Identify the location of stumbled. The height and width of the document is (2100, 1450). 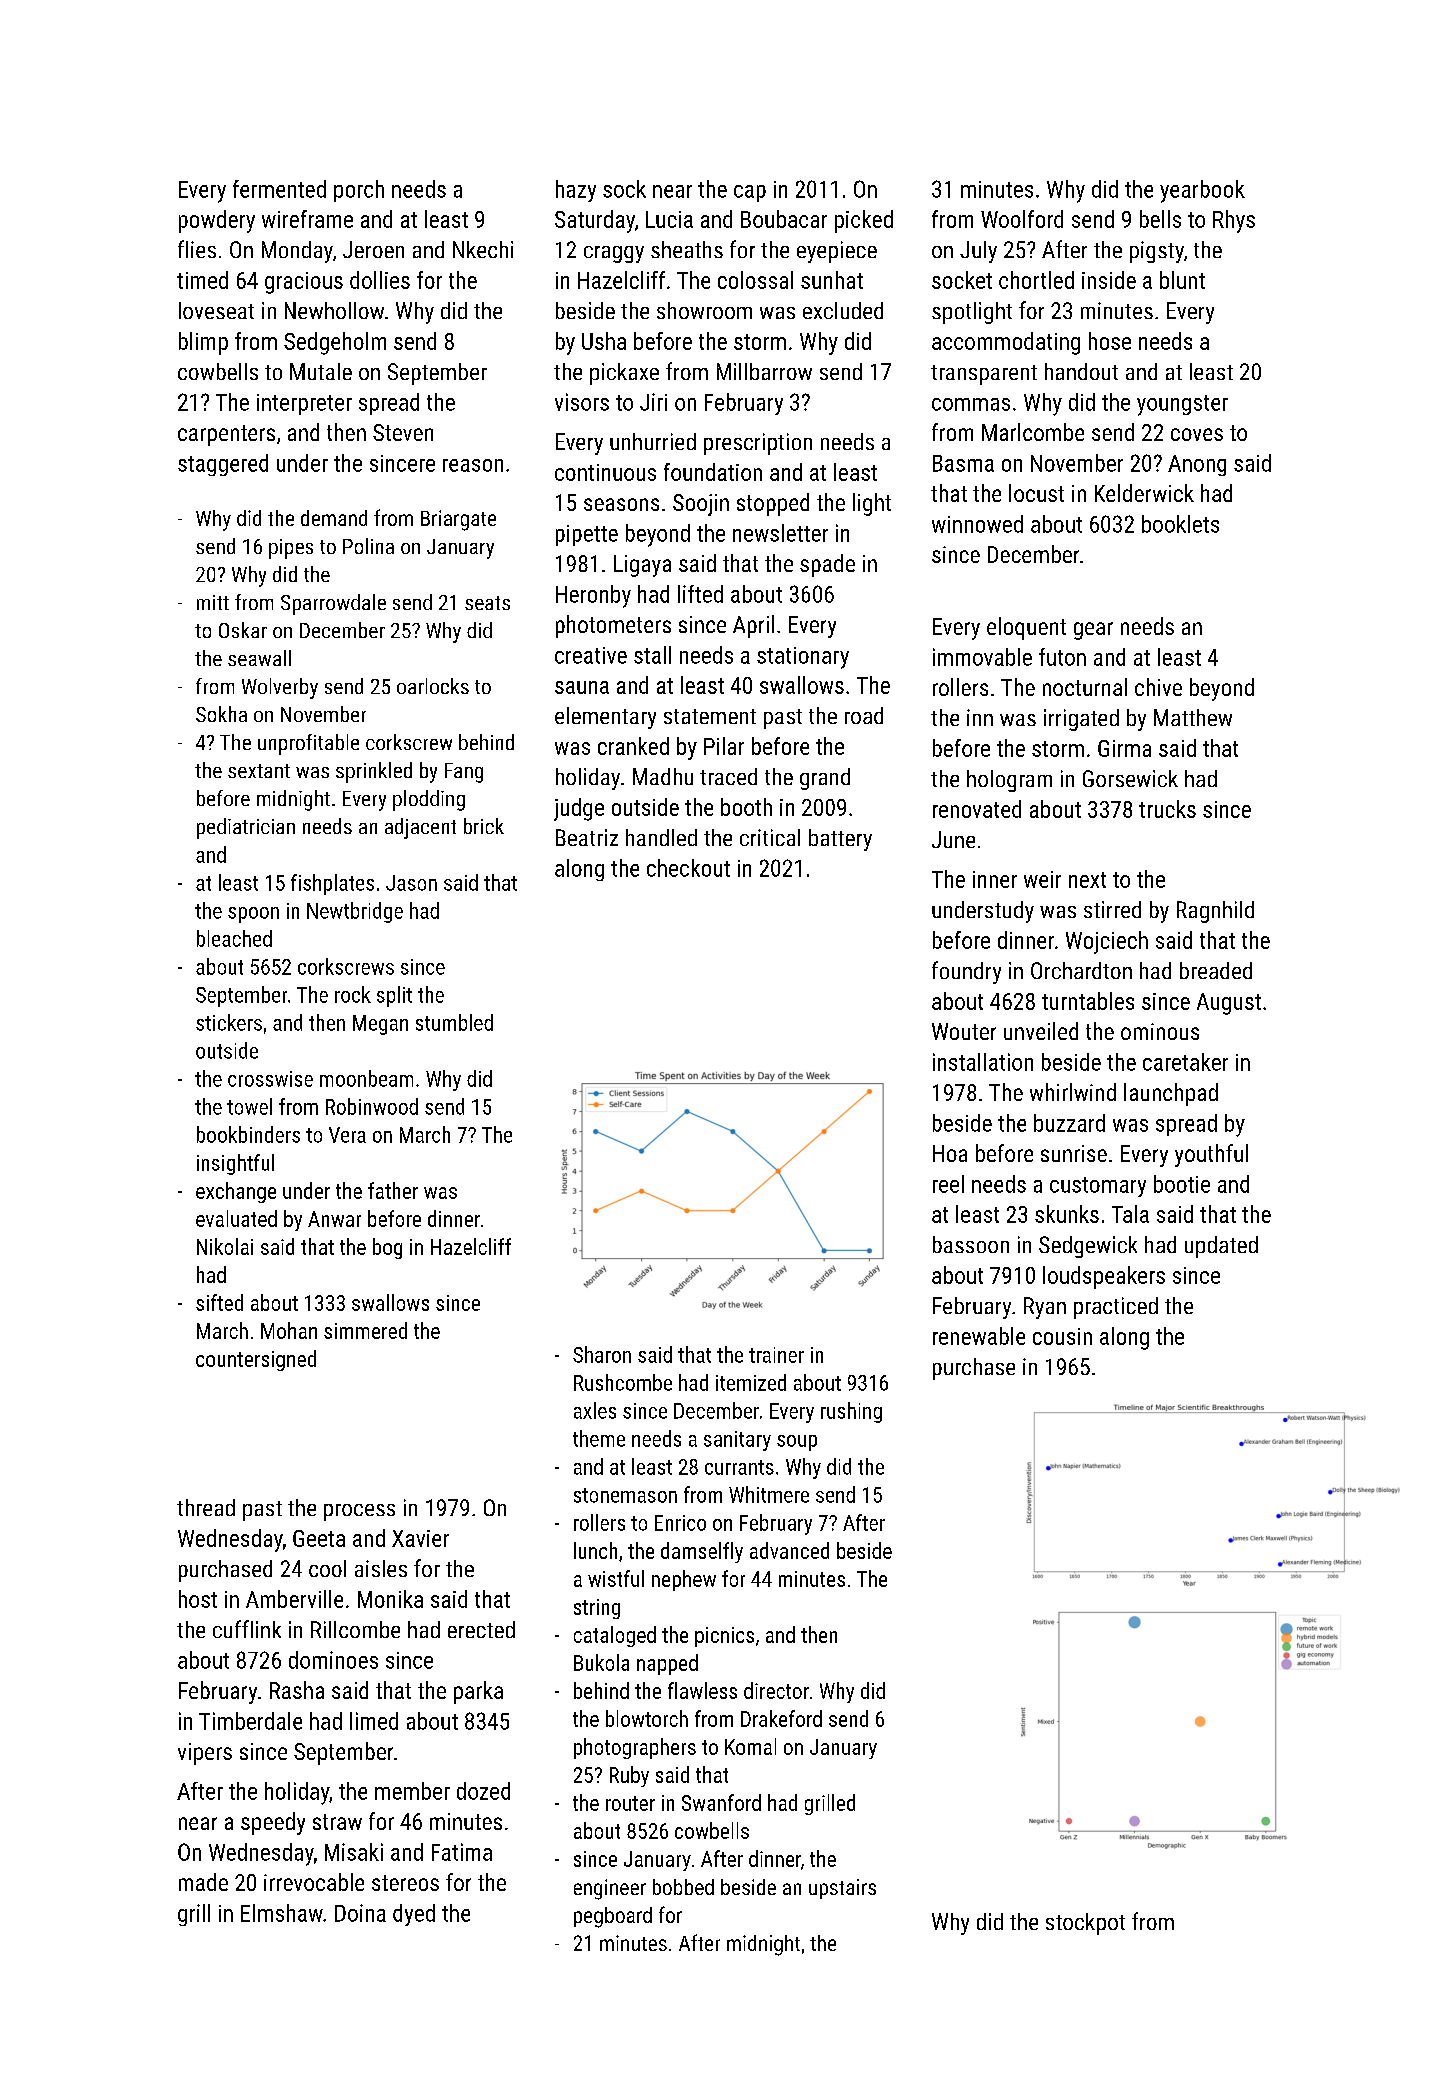
(454, 1022).
